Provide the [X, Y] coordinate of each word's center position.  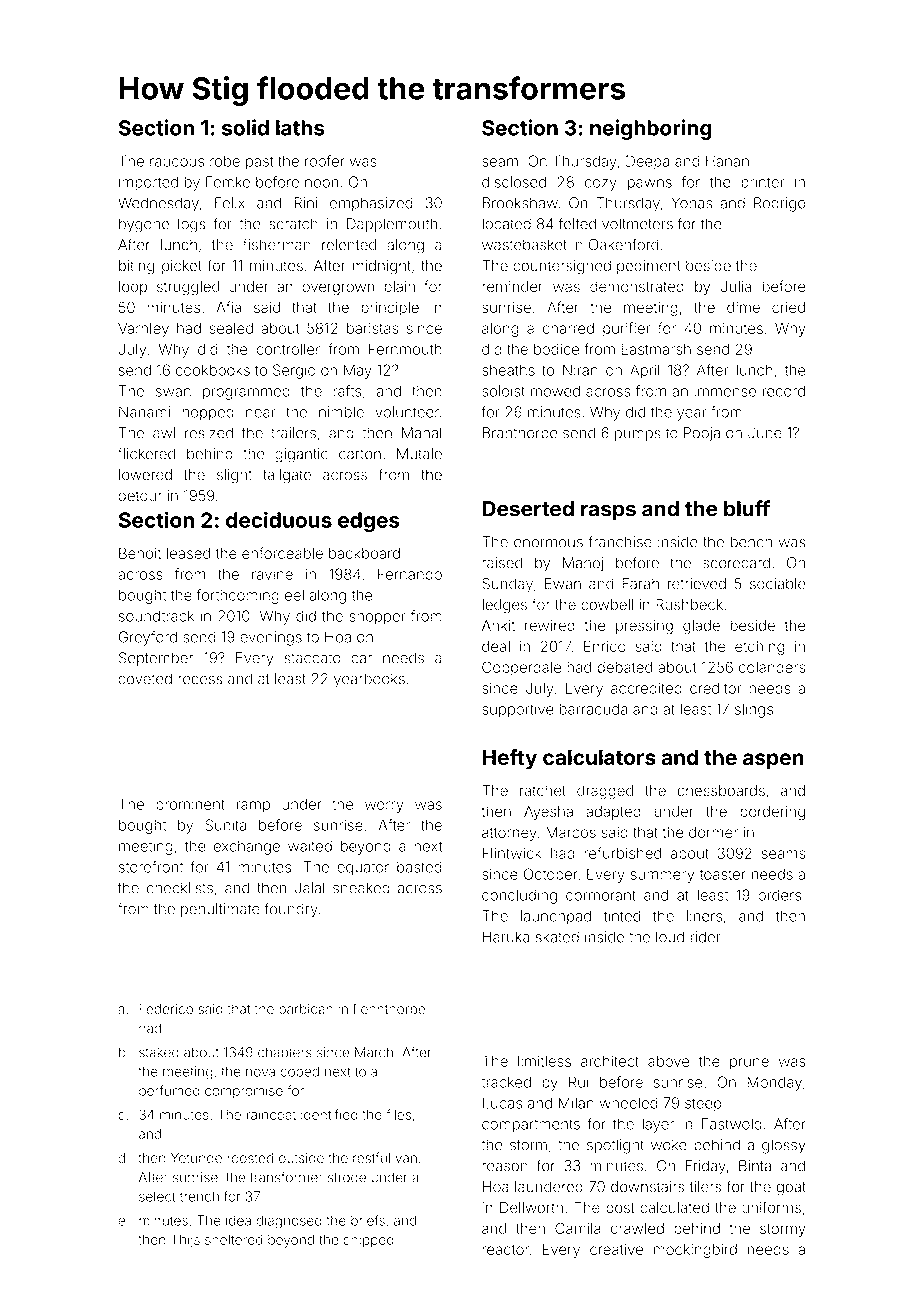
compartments [531, 1126]
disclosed [514, 182]
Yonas [691, 203]
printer [762, 183]
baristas [373, 328]
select [157, 1196]
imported [148, 183]
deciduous [279, 519]
